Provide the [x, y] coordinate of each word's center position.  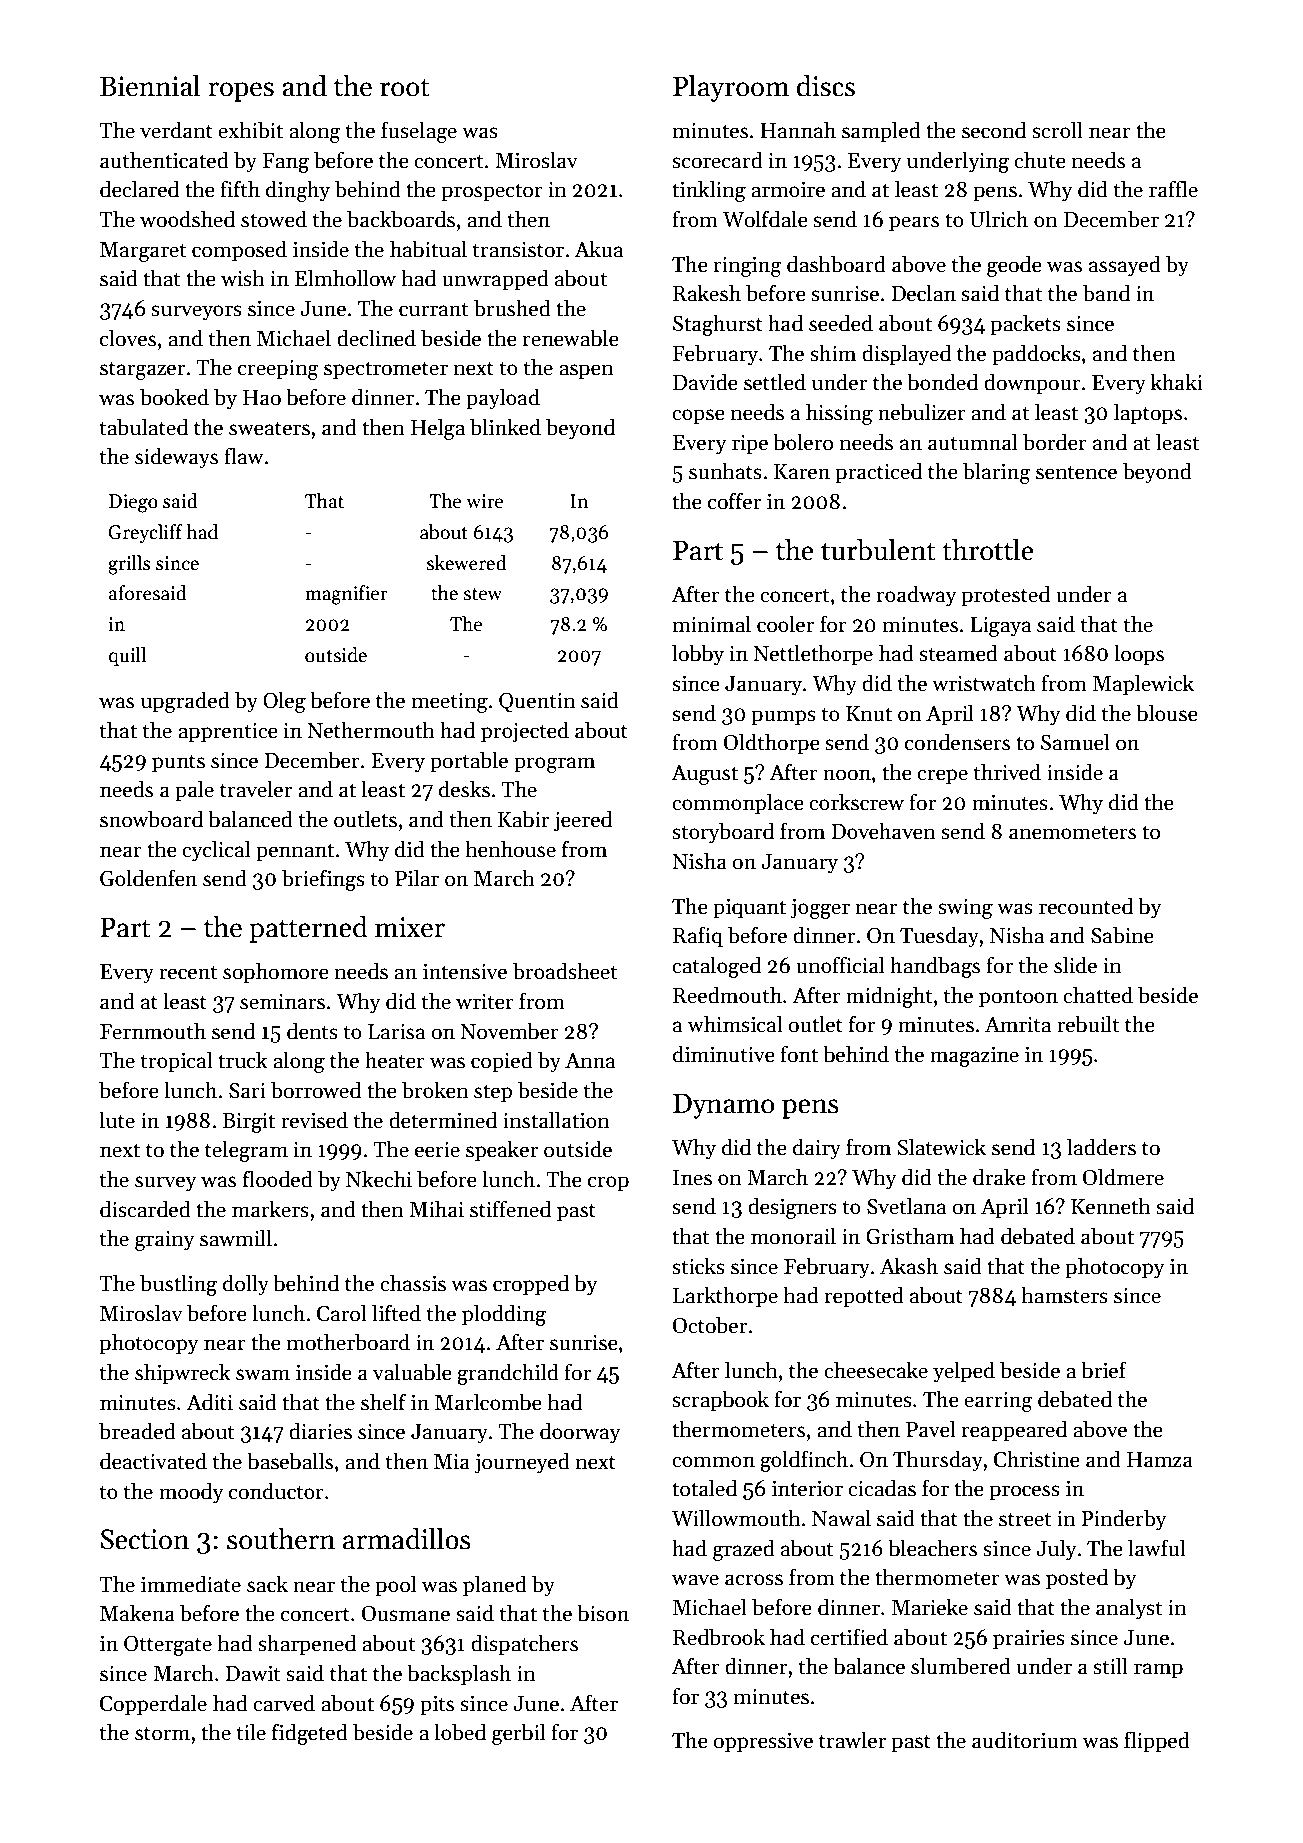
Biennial [150, 86]
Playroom [731, 88]
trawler [852, 1740]
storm [162, 1734]
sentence [1076, 472]
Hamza [1160, 1460]
